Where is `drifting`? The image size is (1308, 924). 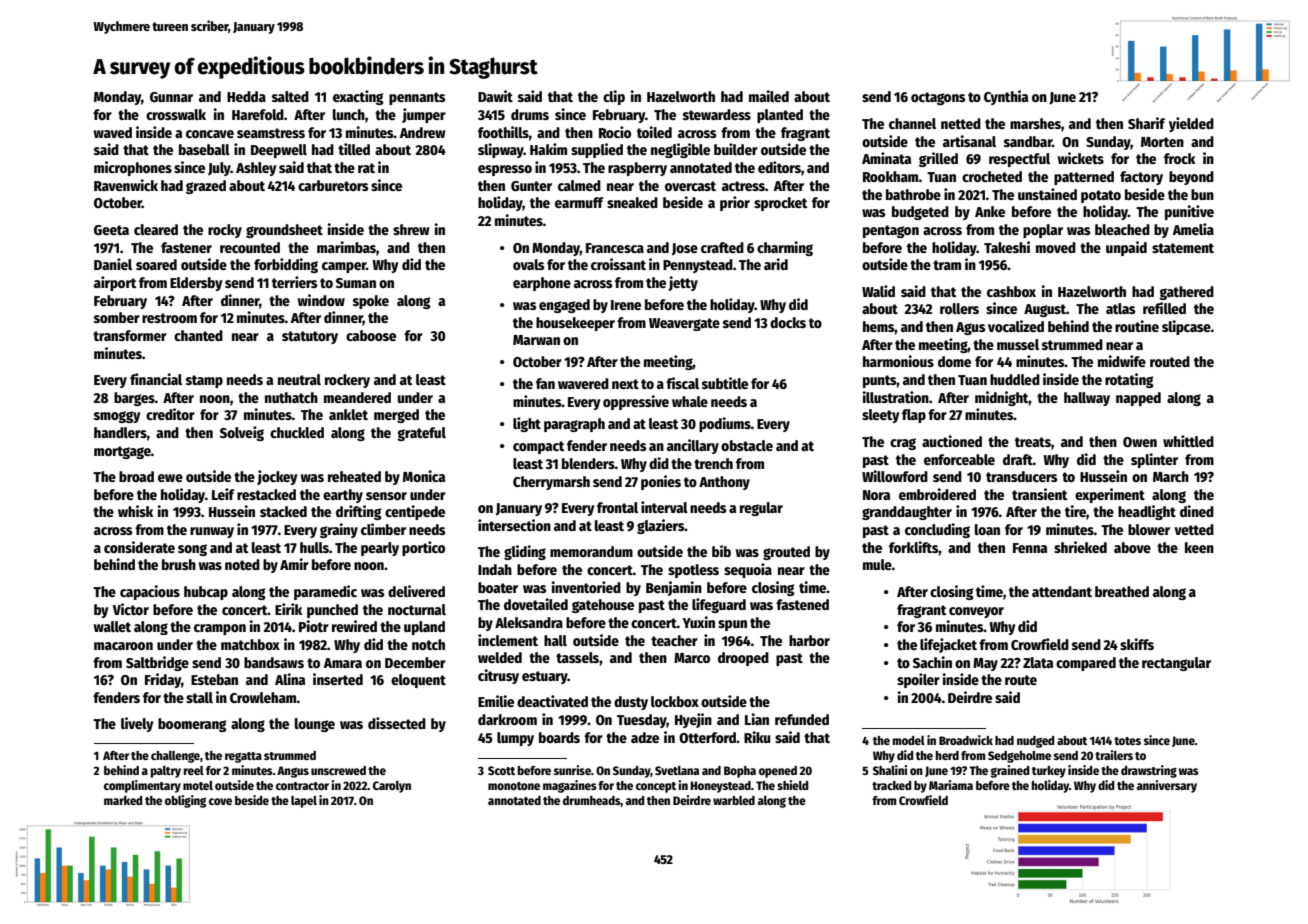
drifting is located at coordinates (359, 512).
